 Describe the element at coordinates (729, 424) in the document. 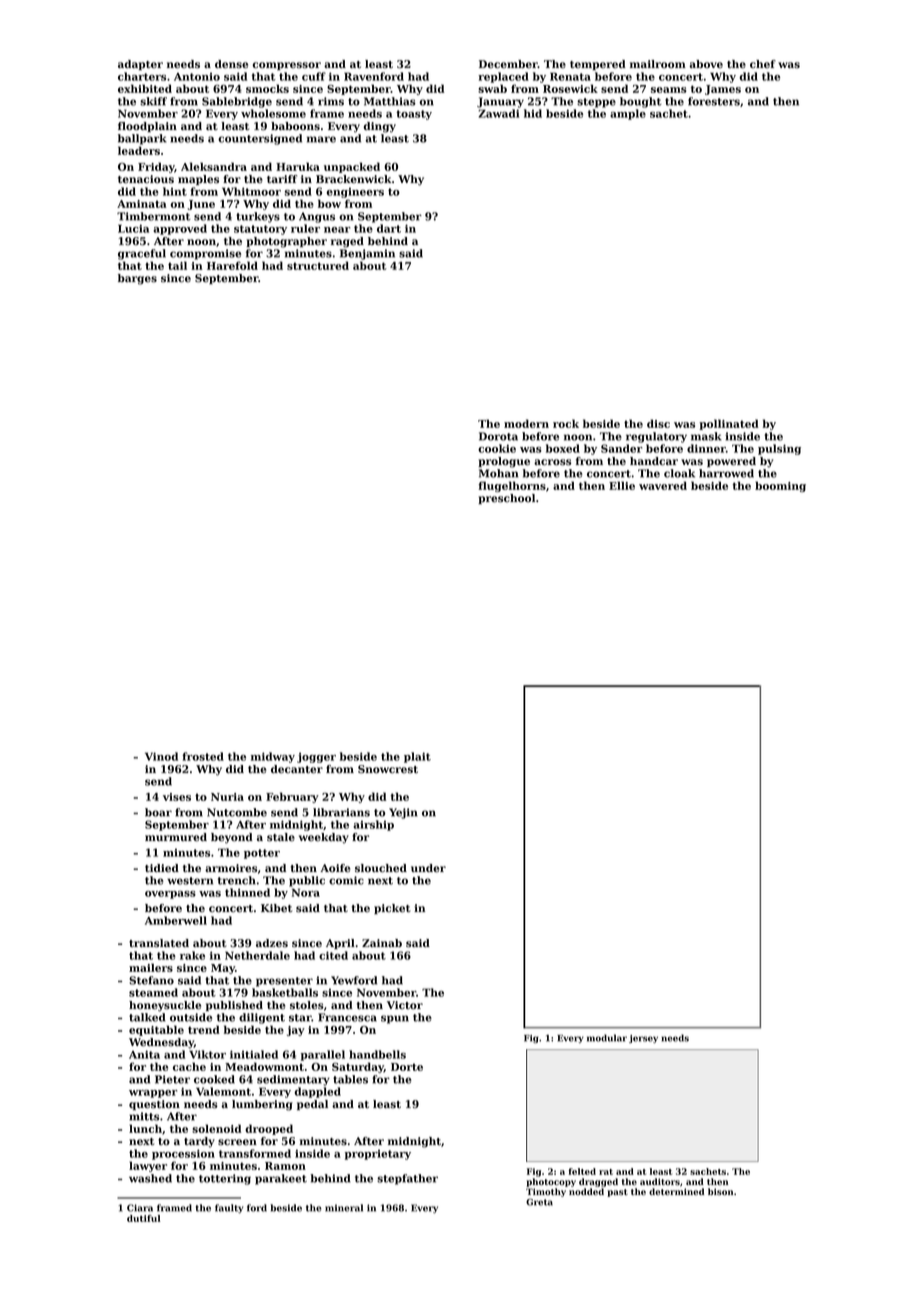

I see `pollinated` at that location.
